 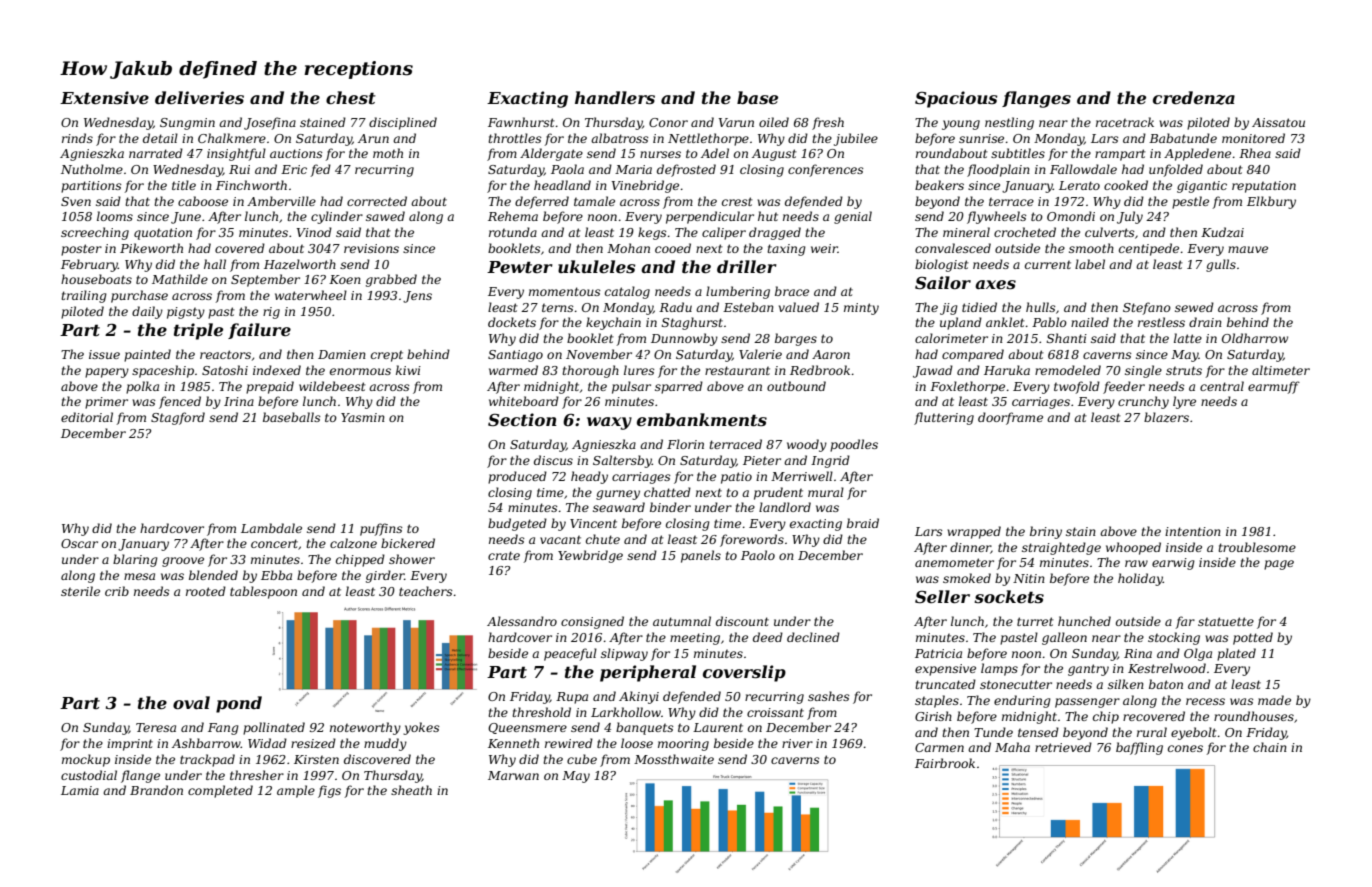 What do you see at coordinates (1194, 307) in the screenshot?
I see `sewed` at bounding box center [1194, 307].
